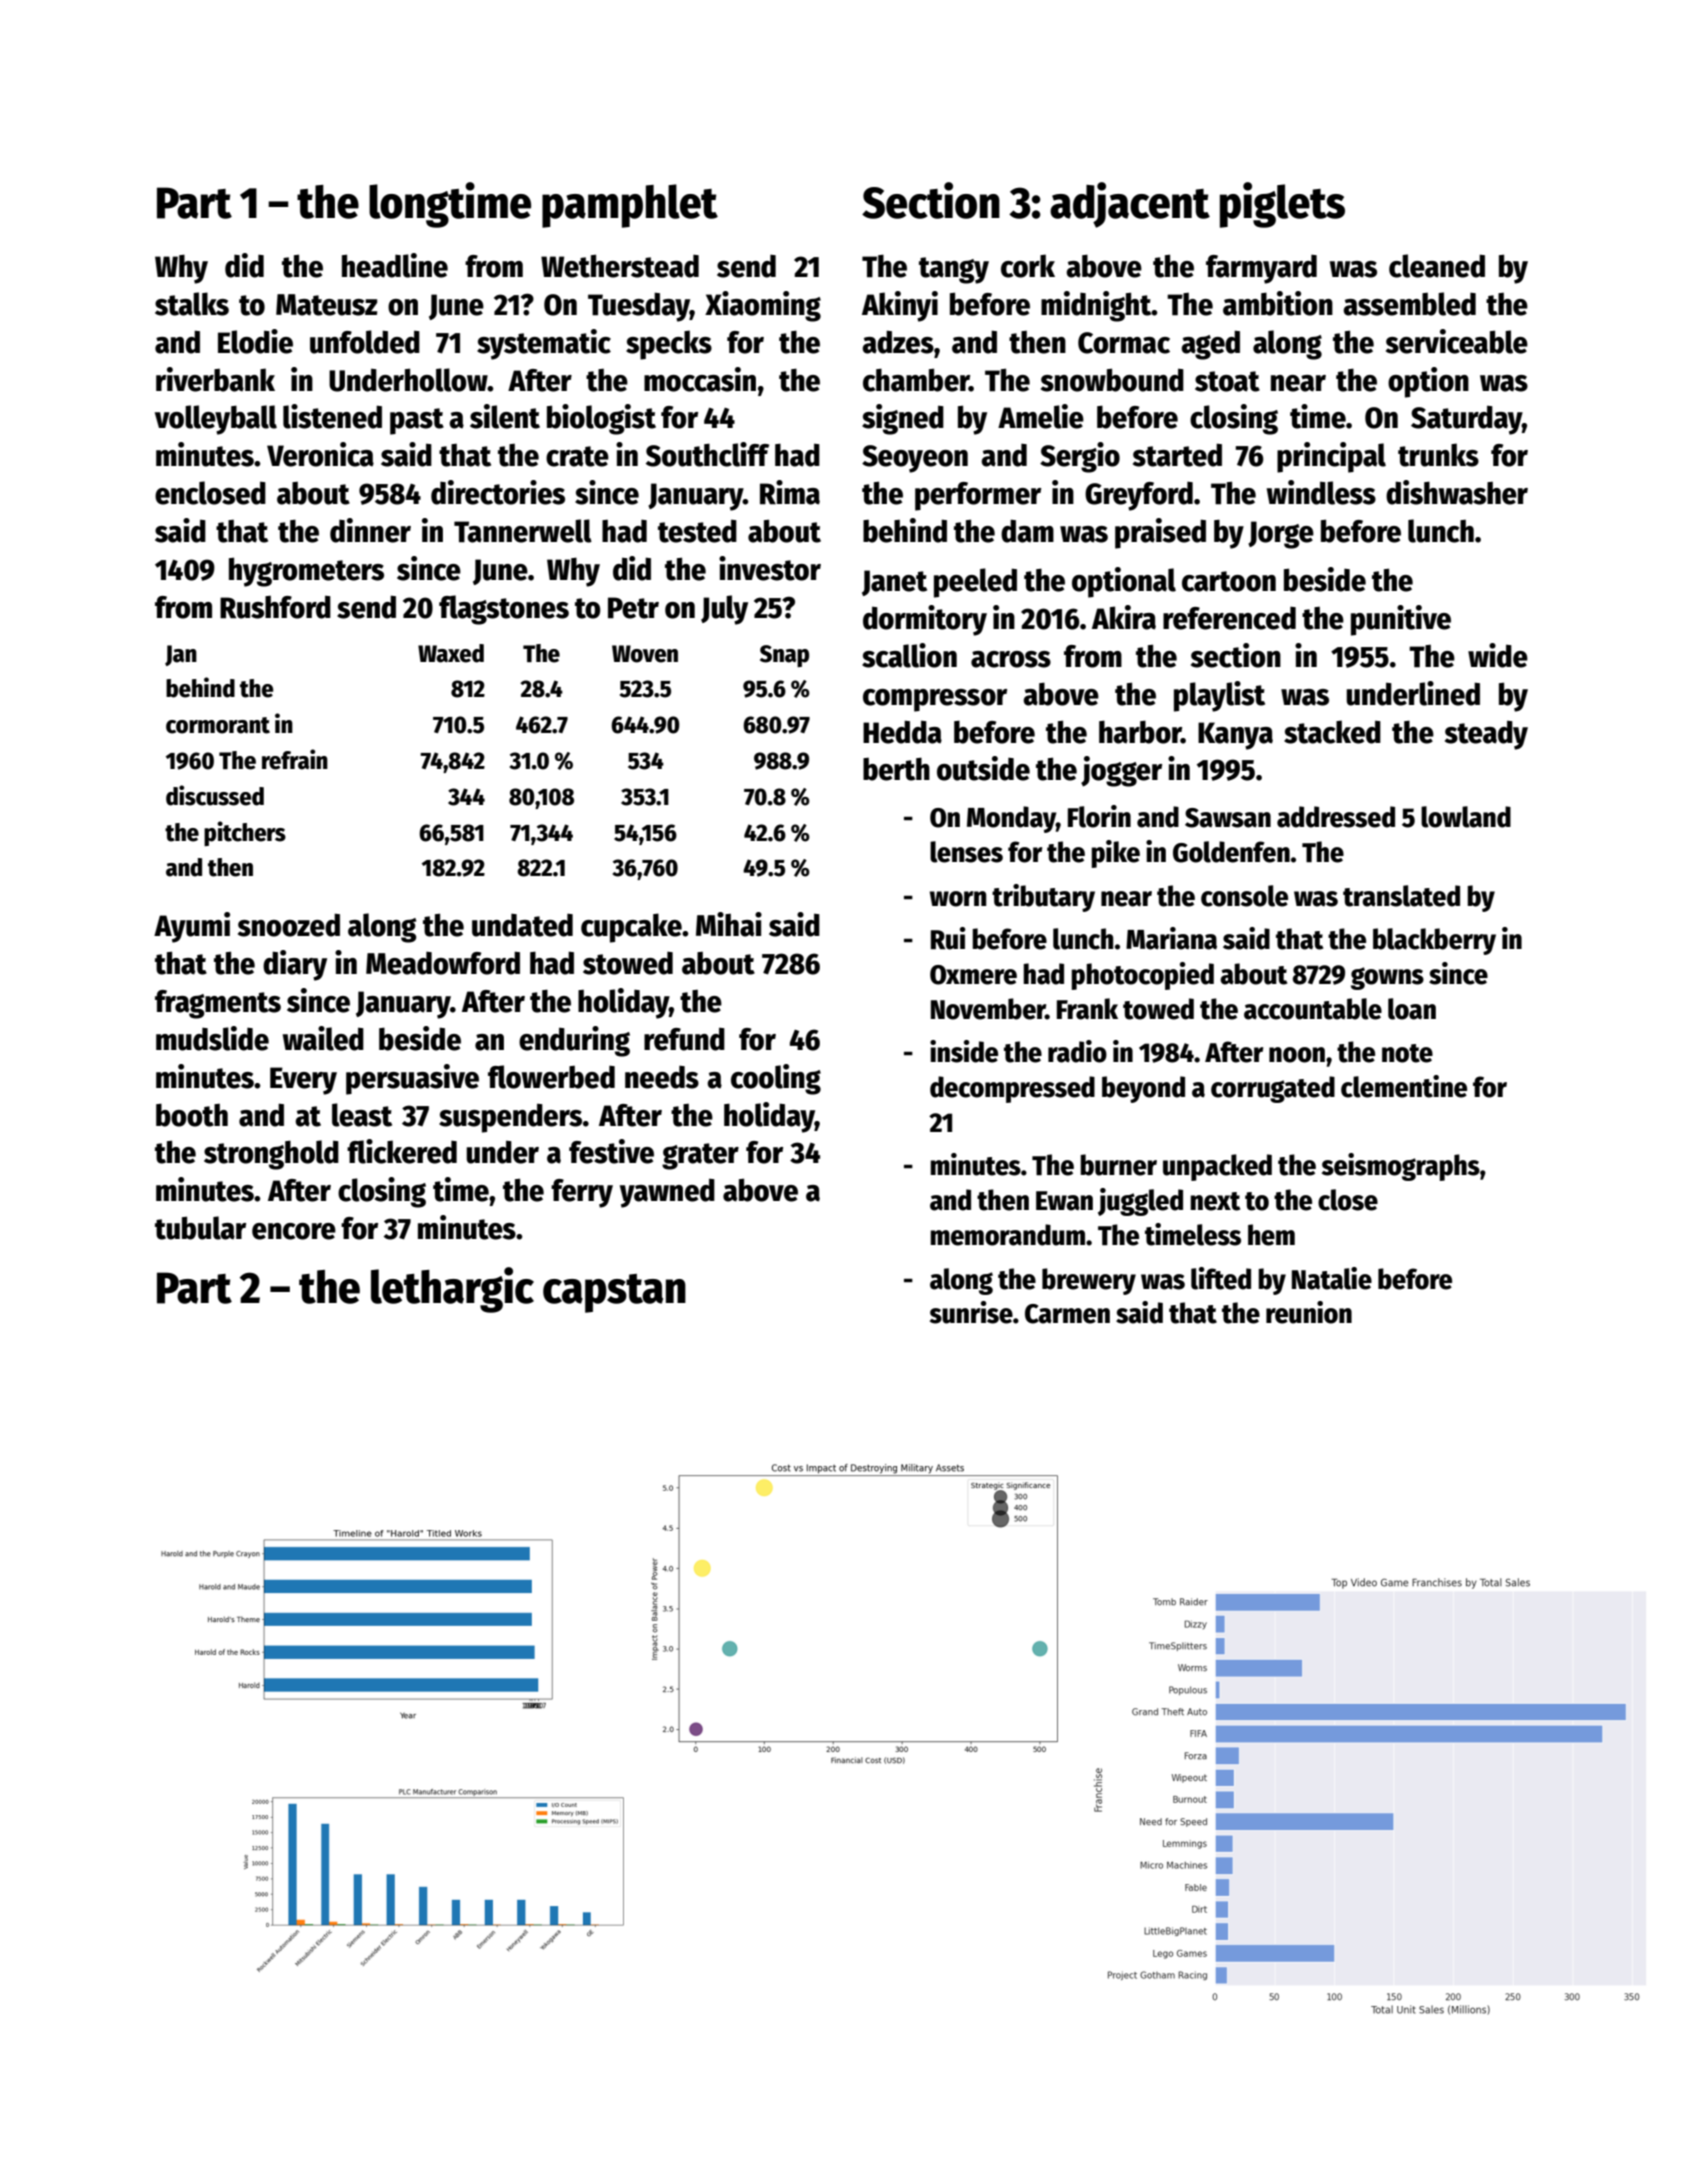 This screenshot has height=2178, width=1683. Describe the element at coordinates (1007, 1235) in the screenshot. I see `memorandum` at that location.
